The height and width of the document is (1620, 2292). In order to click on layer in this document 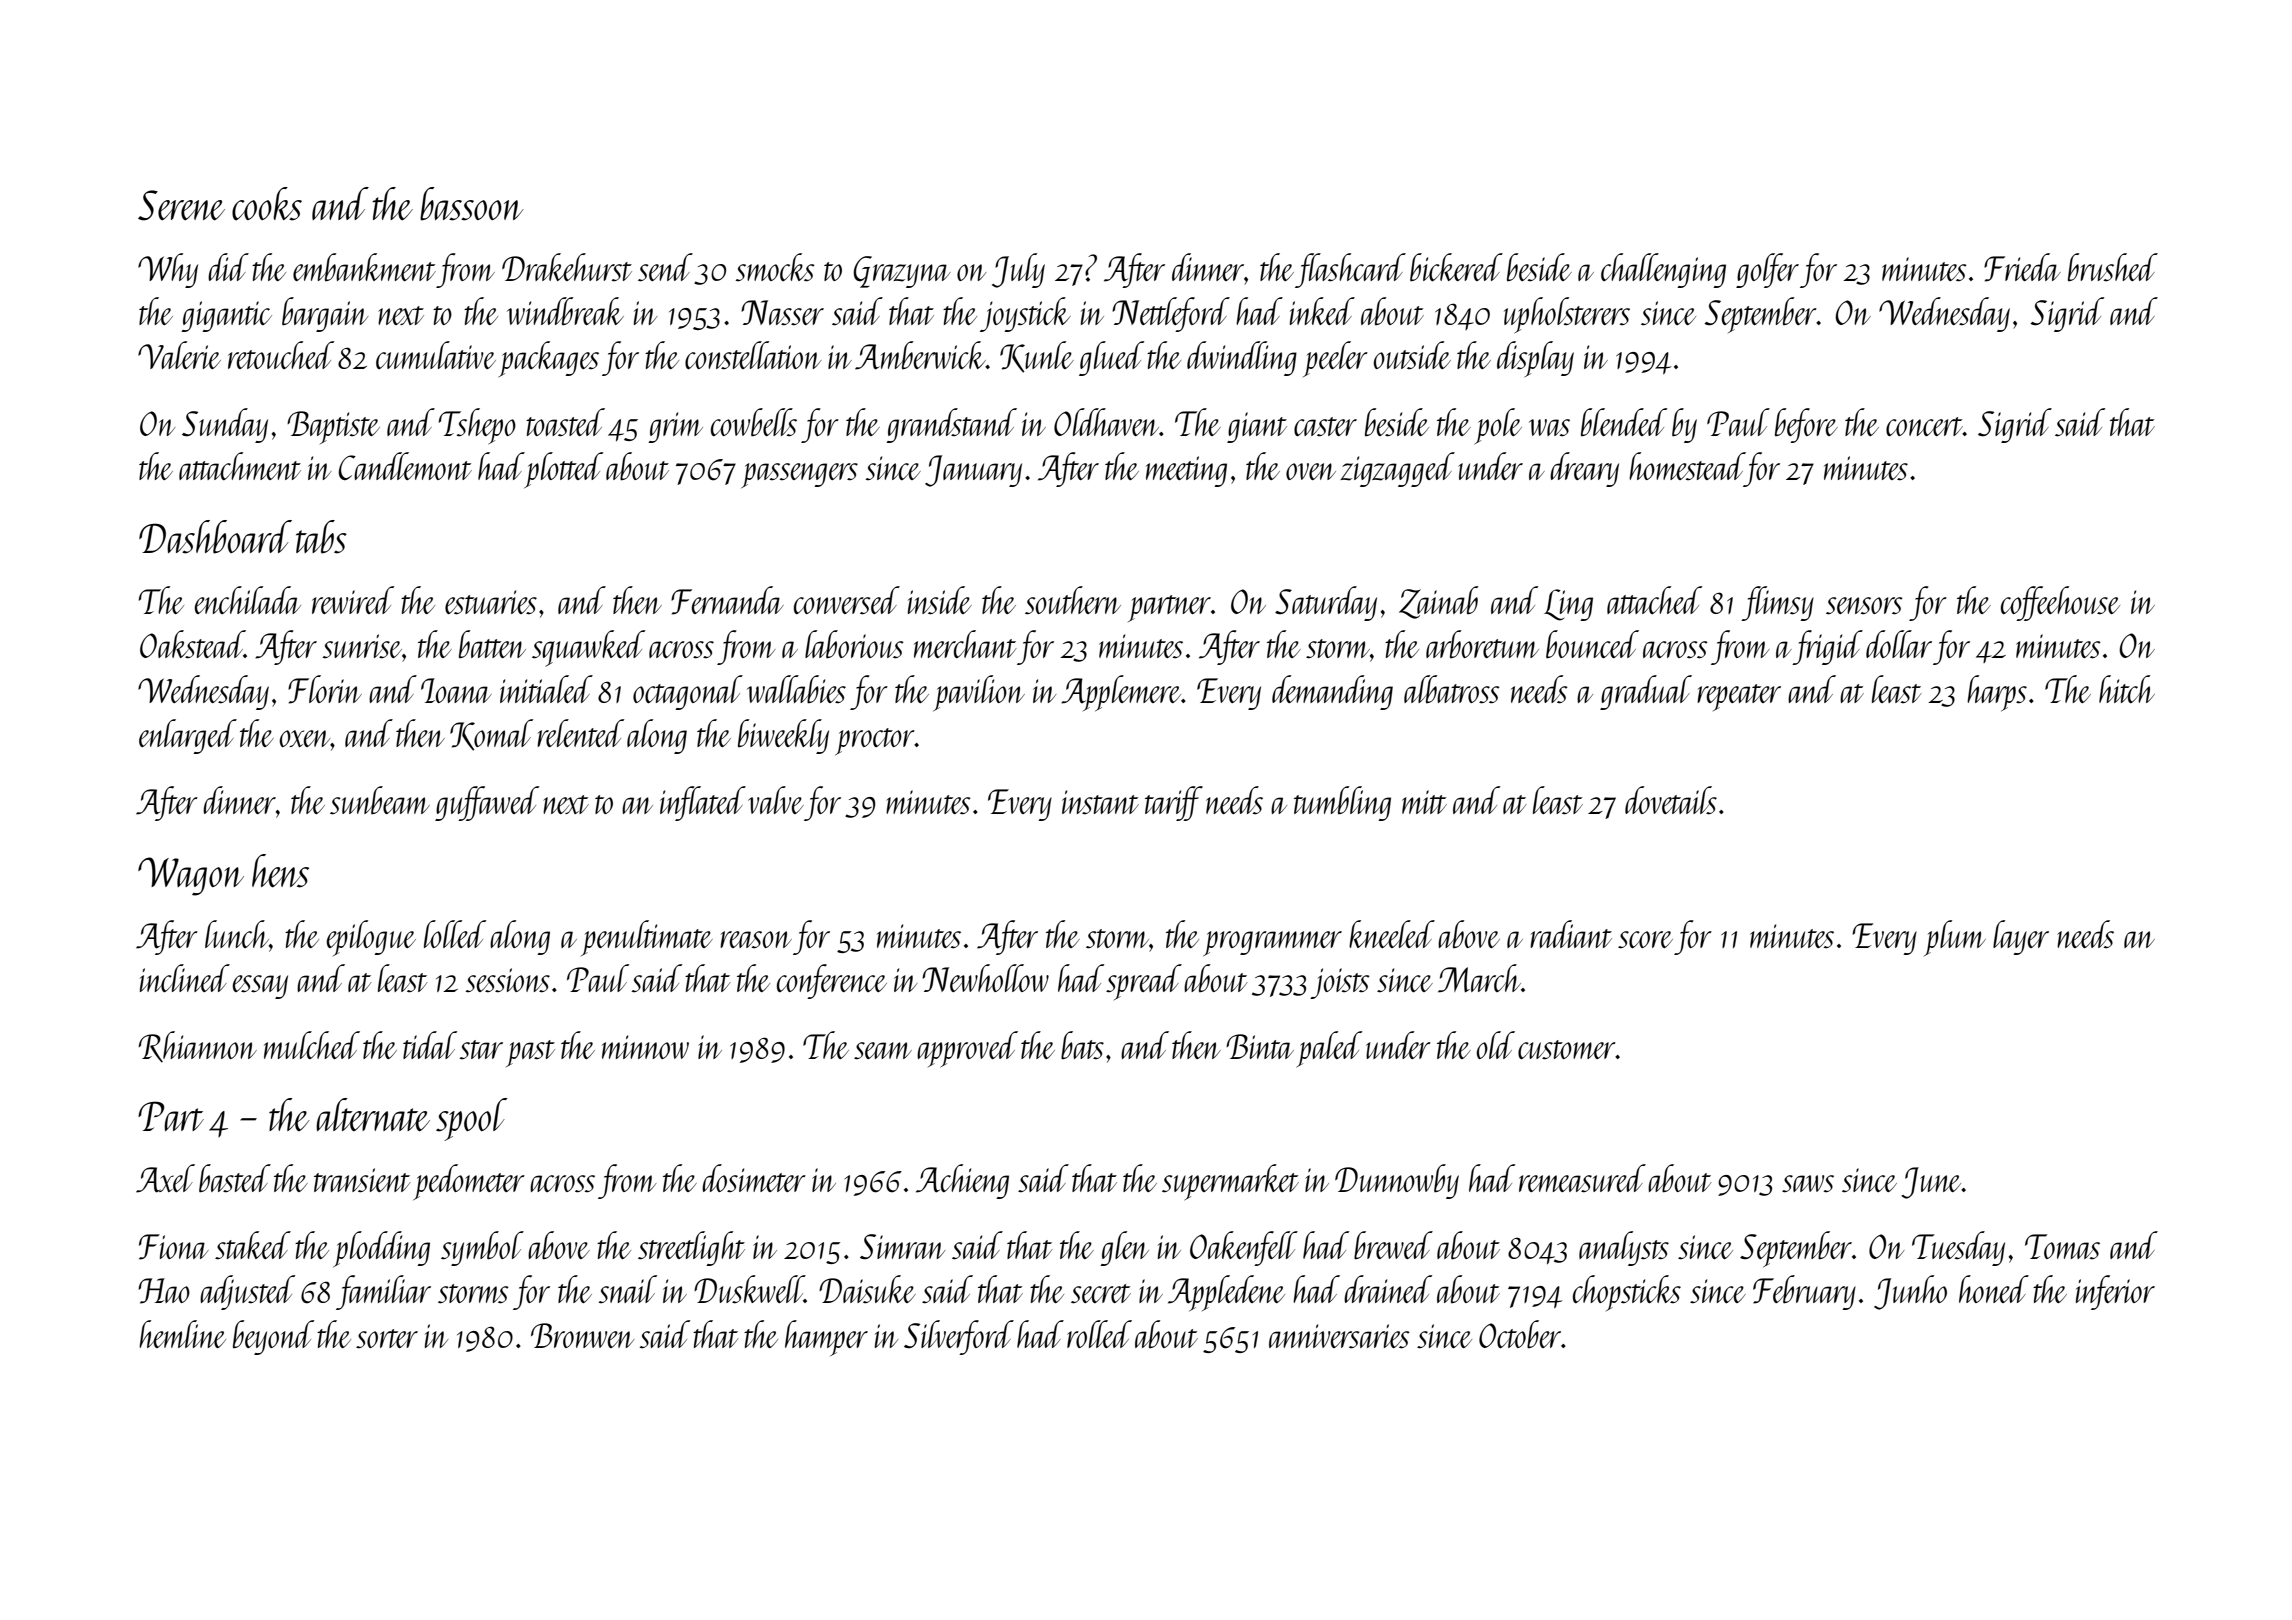, I will do `click(2021, 937)`.
